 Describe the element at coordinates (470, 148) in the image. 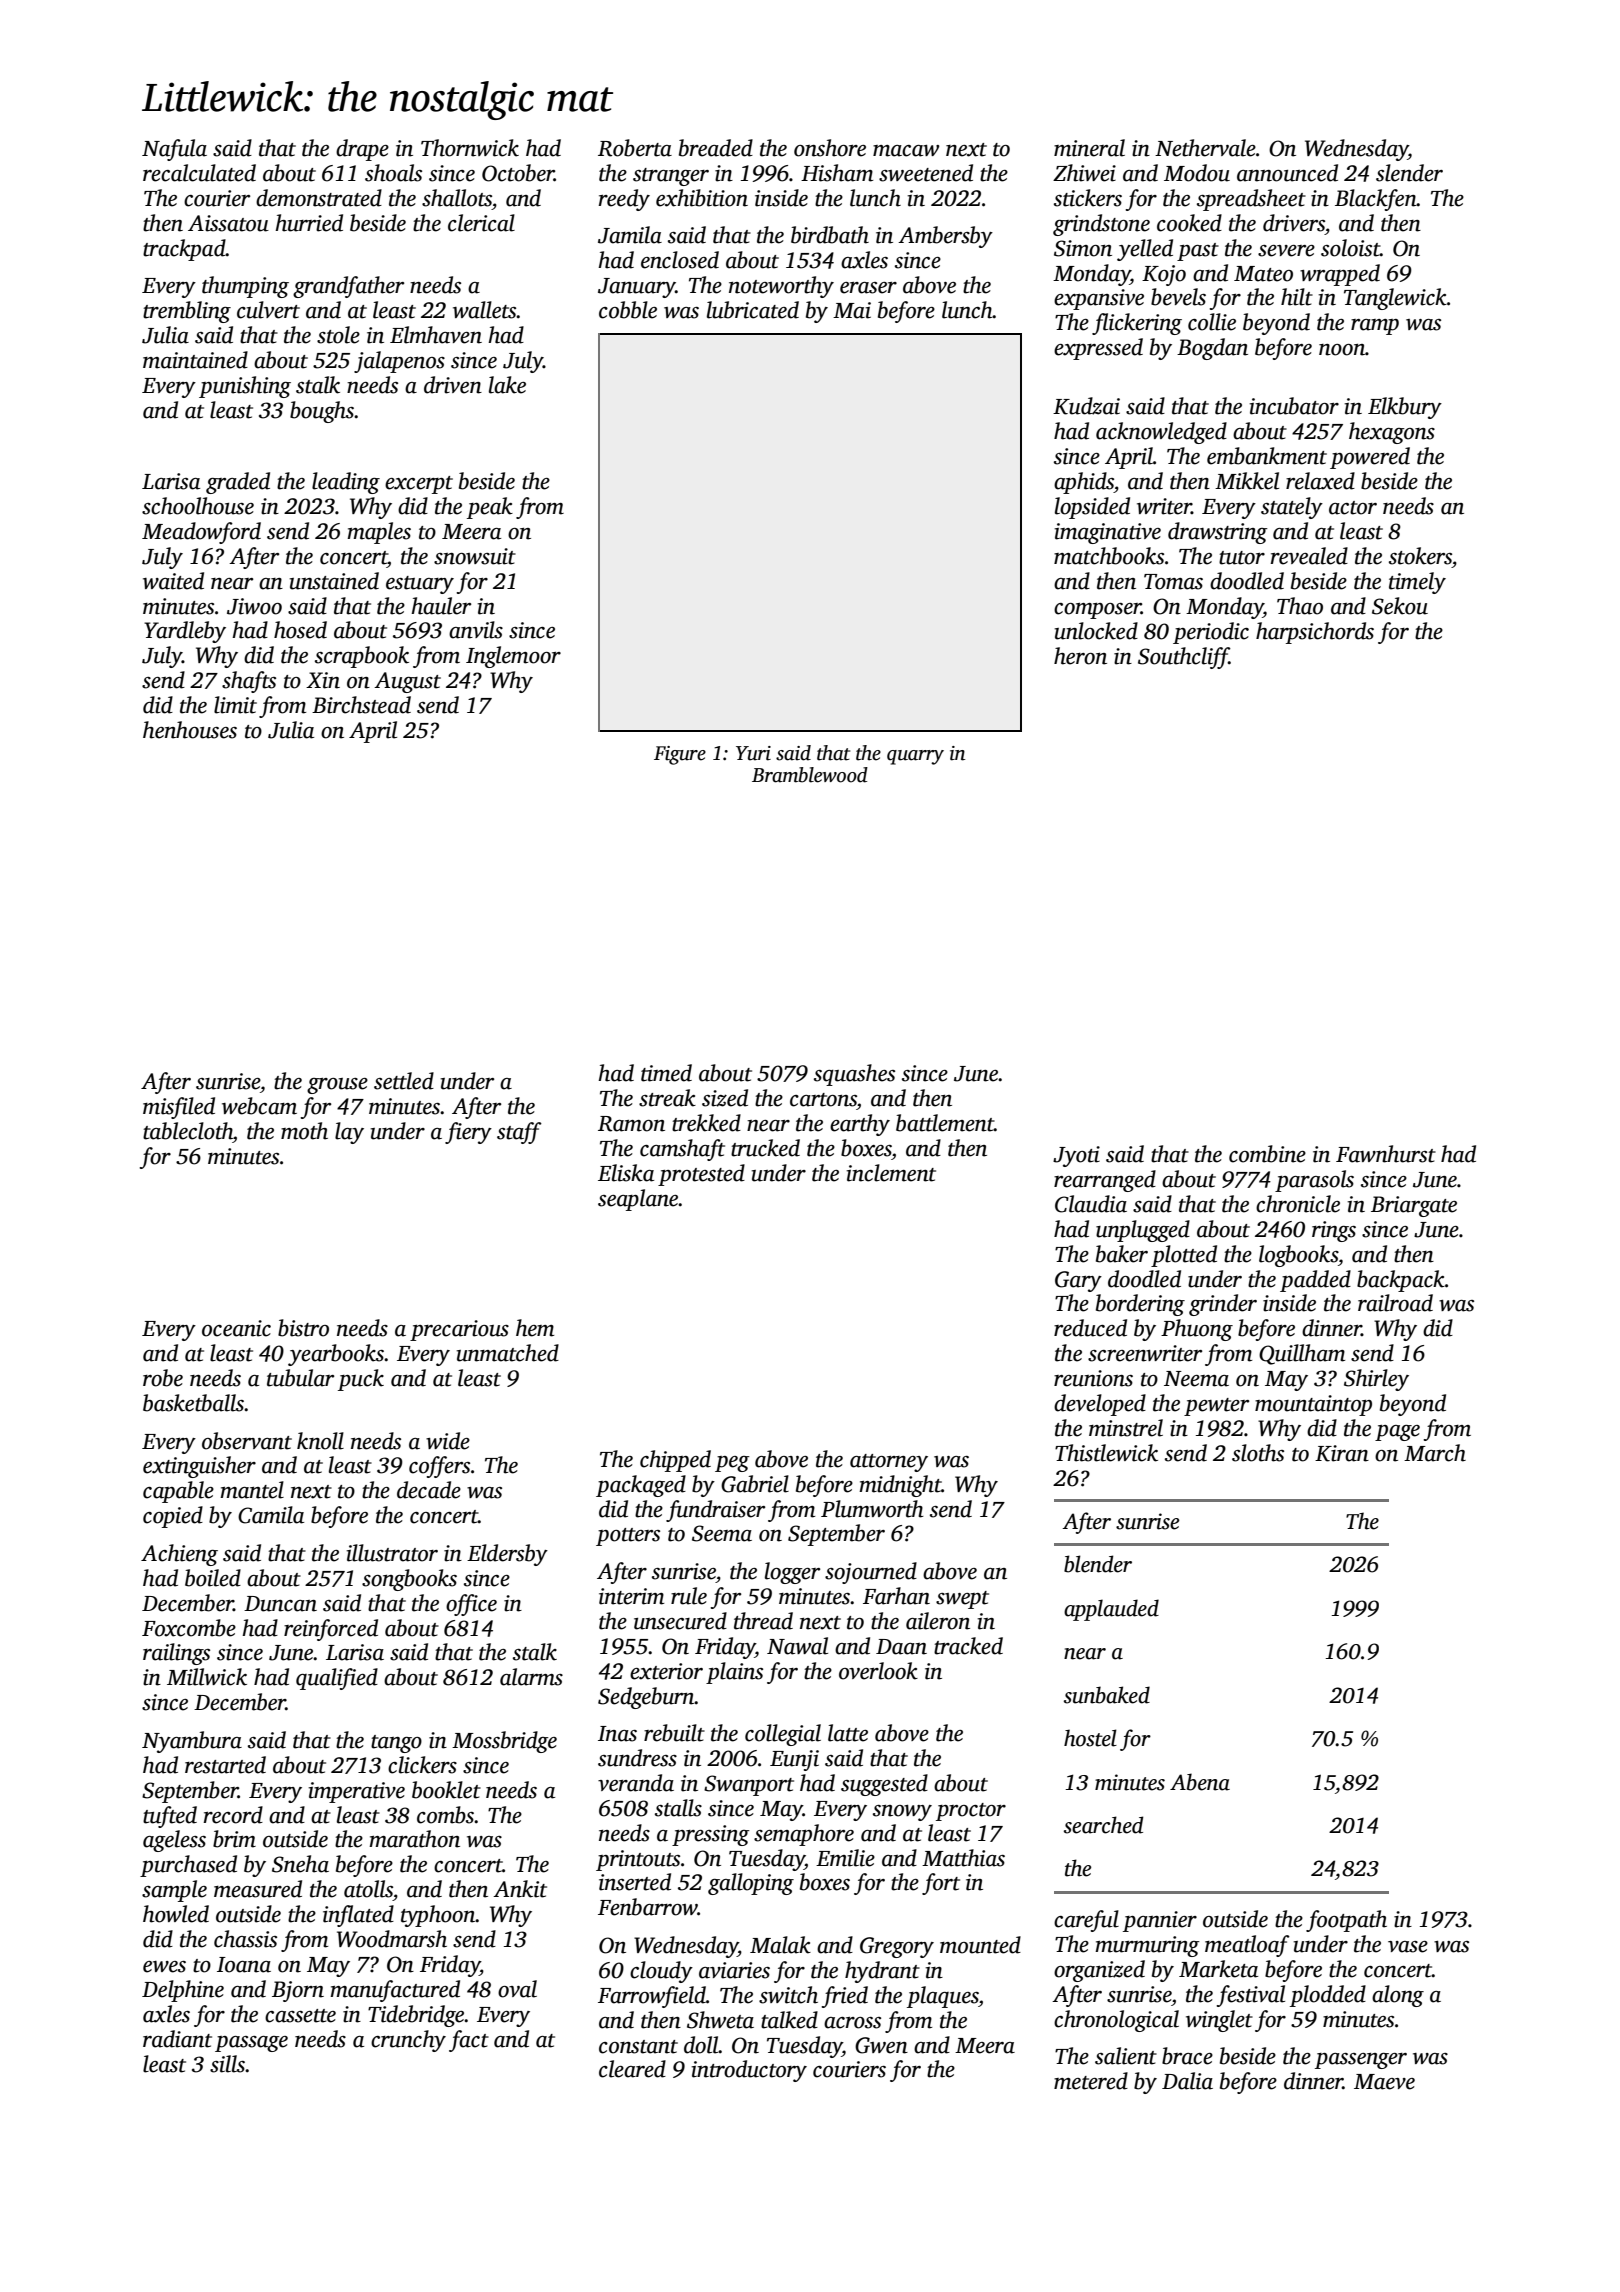

I see `Thornwick` at that location.
